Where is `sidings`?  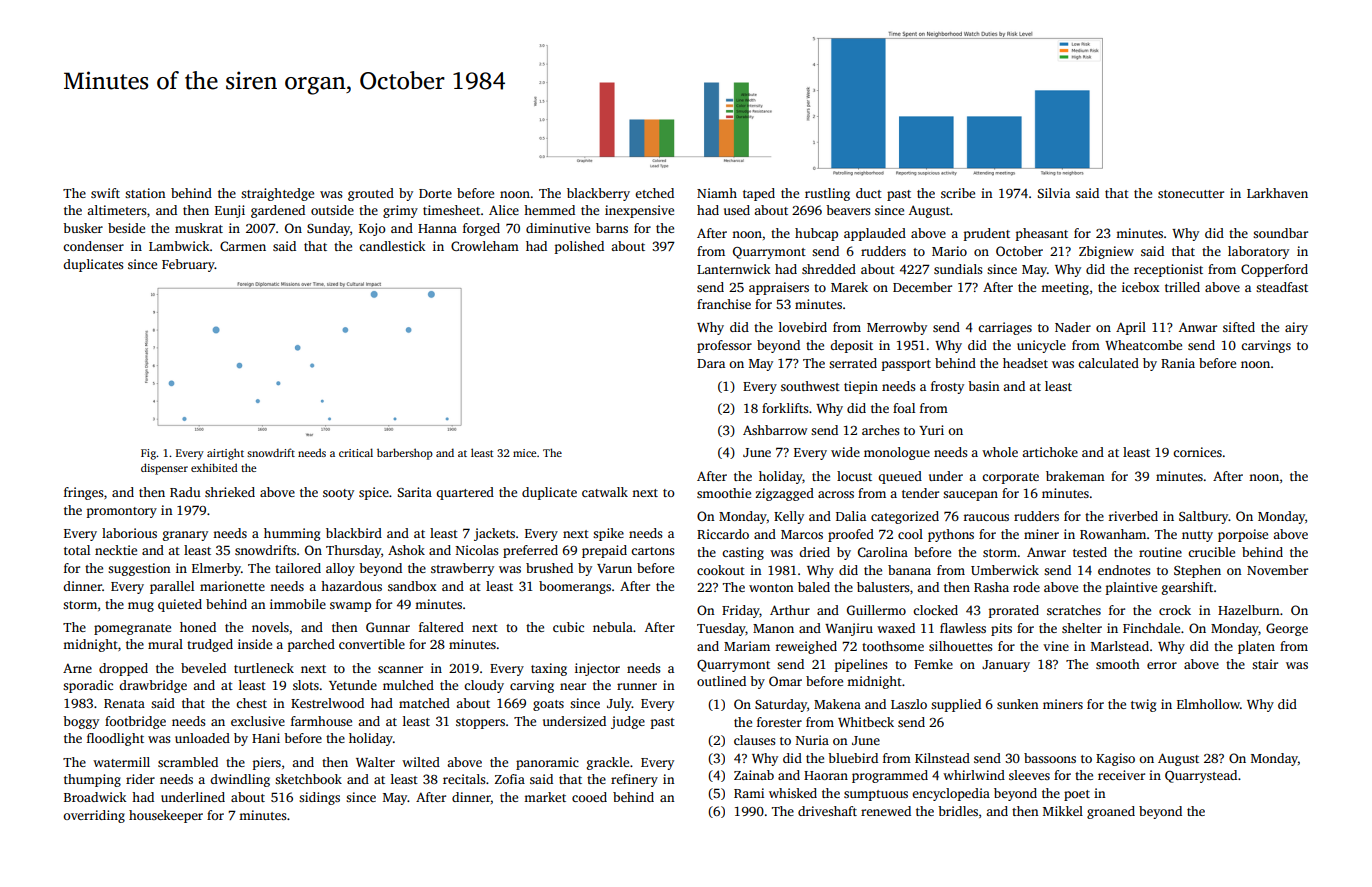 sidings is located at coordinates (319, 798).
